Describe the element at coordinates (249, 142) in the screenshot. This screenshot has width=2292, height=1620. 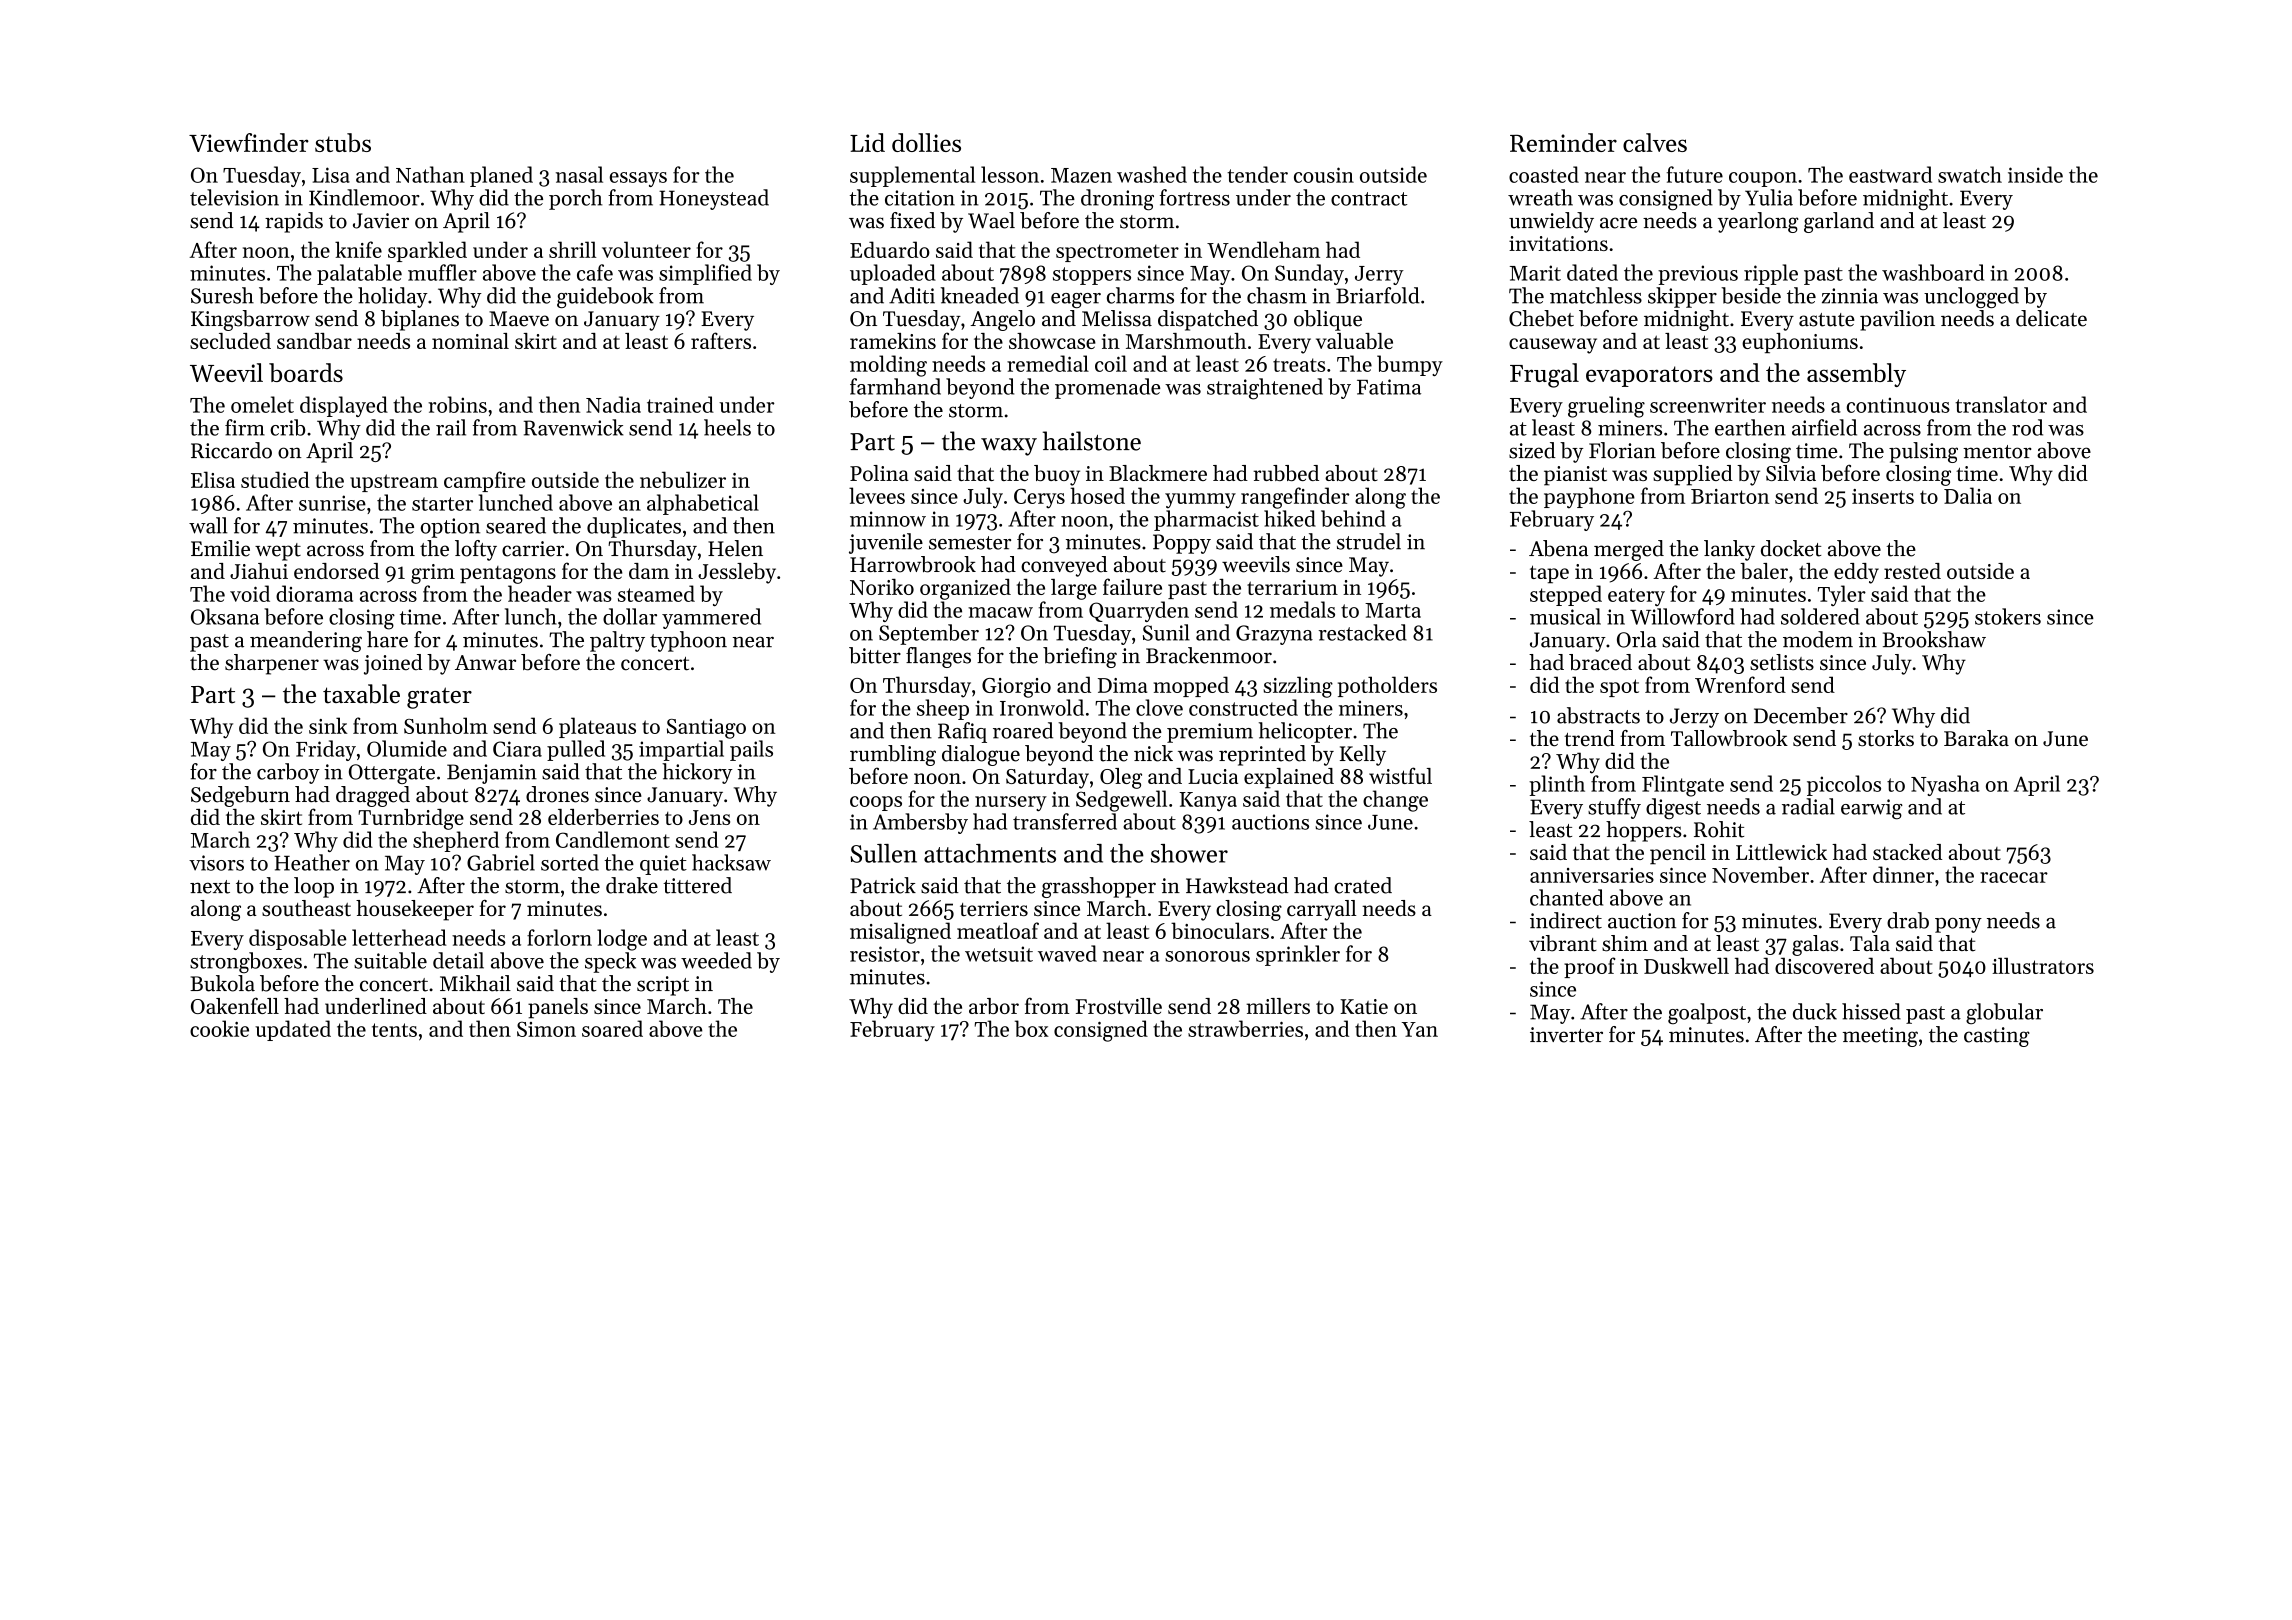
I see `Viewfinder` at that location.
